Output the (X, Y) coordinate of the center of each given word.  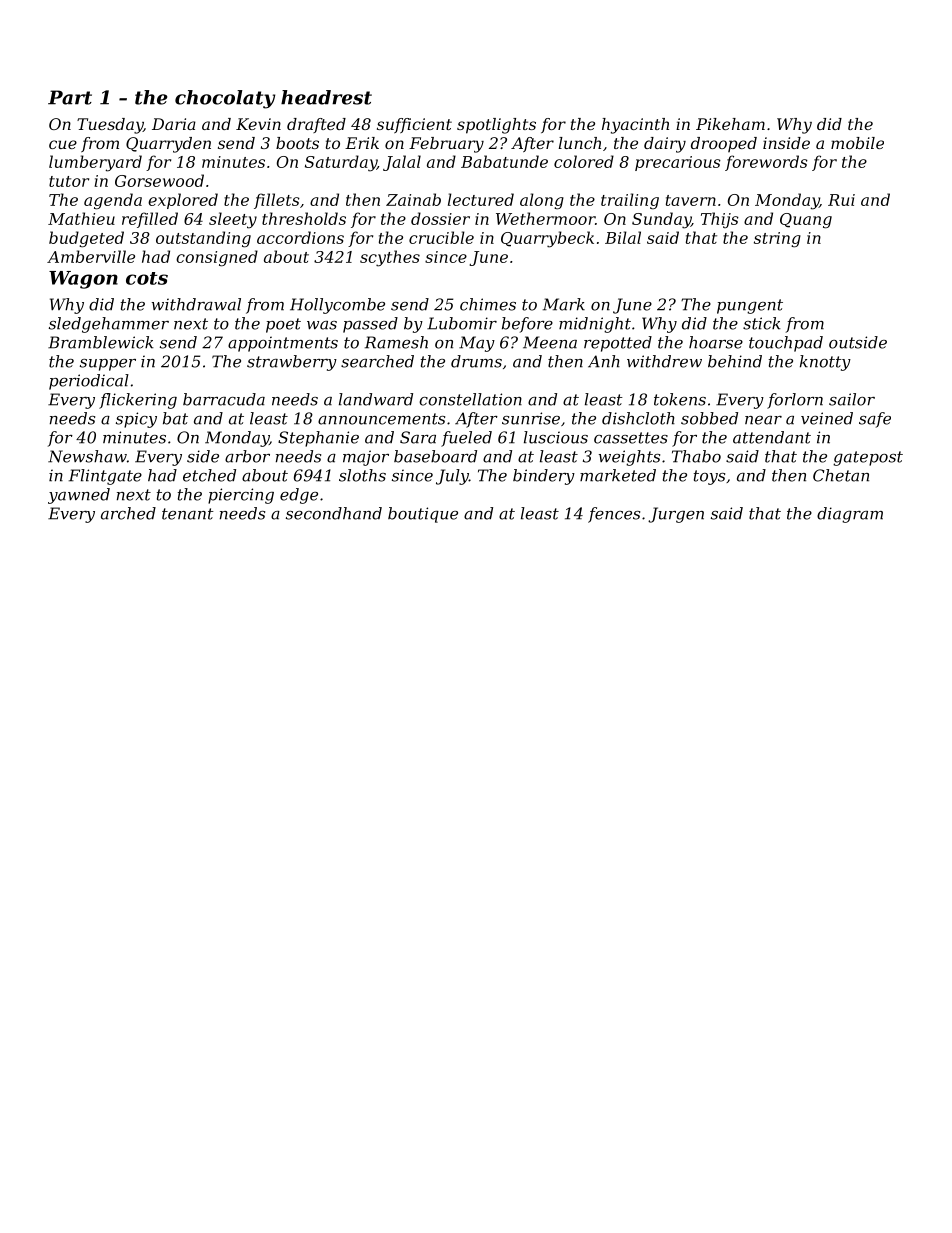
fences (614, 515)
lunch (580, 143)
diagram (850, 515)
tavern (691, 200)
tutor (69, 181)
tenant (188, 514)
